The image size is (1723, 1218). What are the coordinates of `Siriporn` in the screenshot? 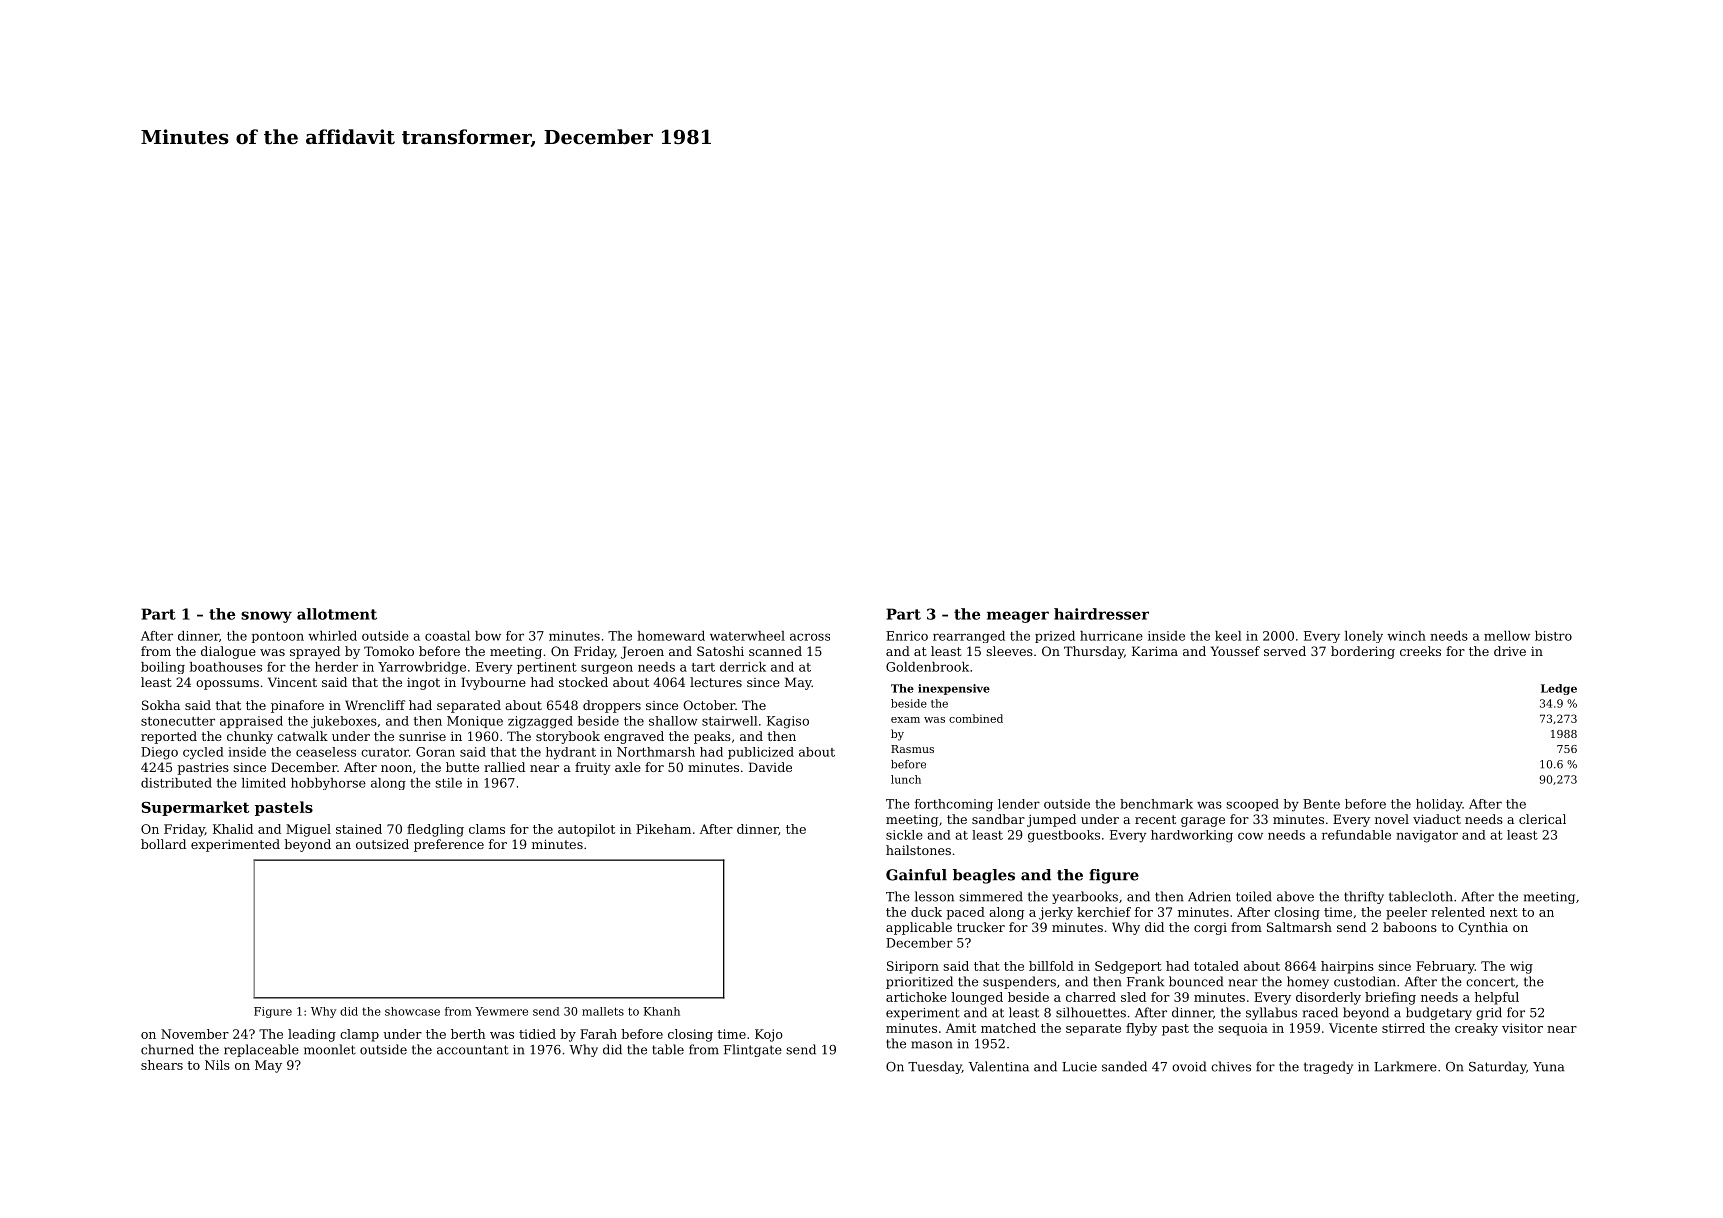 It's located at (913, 967).
